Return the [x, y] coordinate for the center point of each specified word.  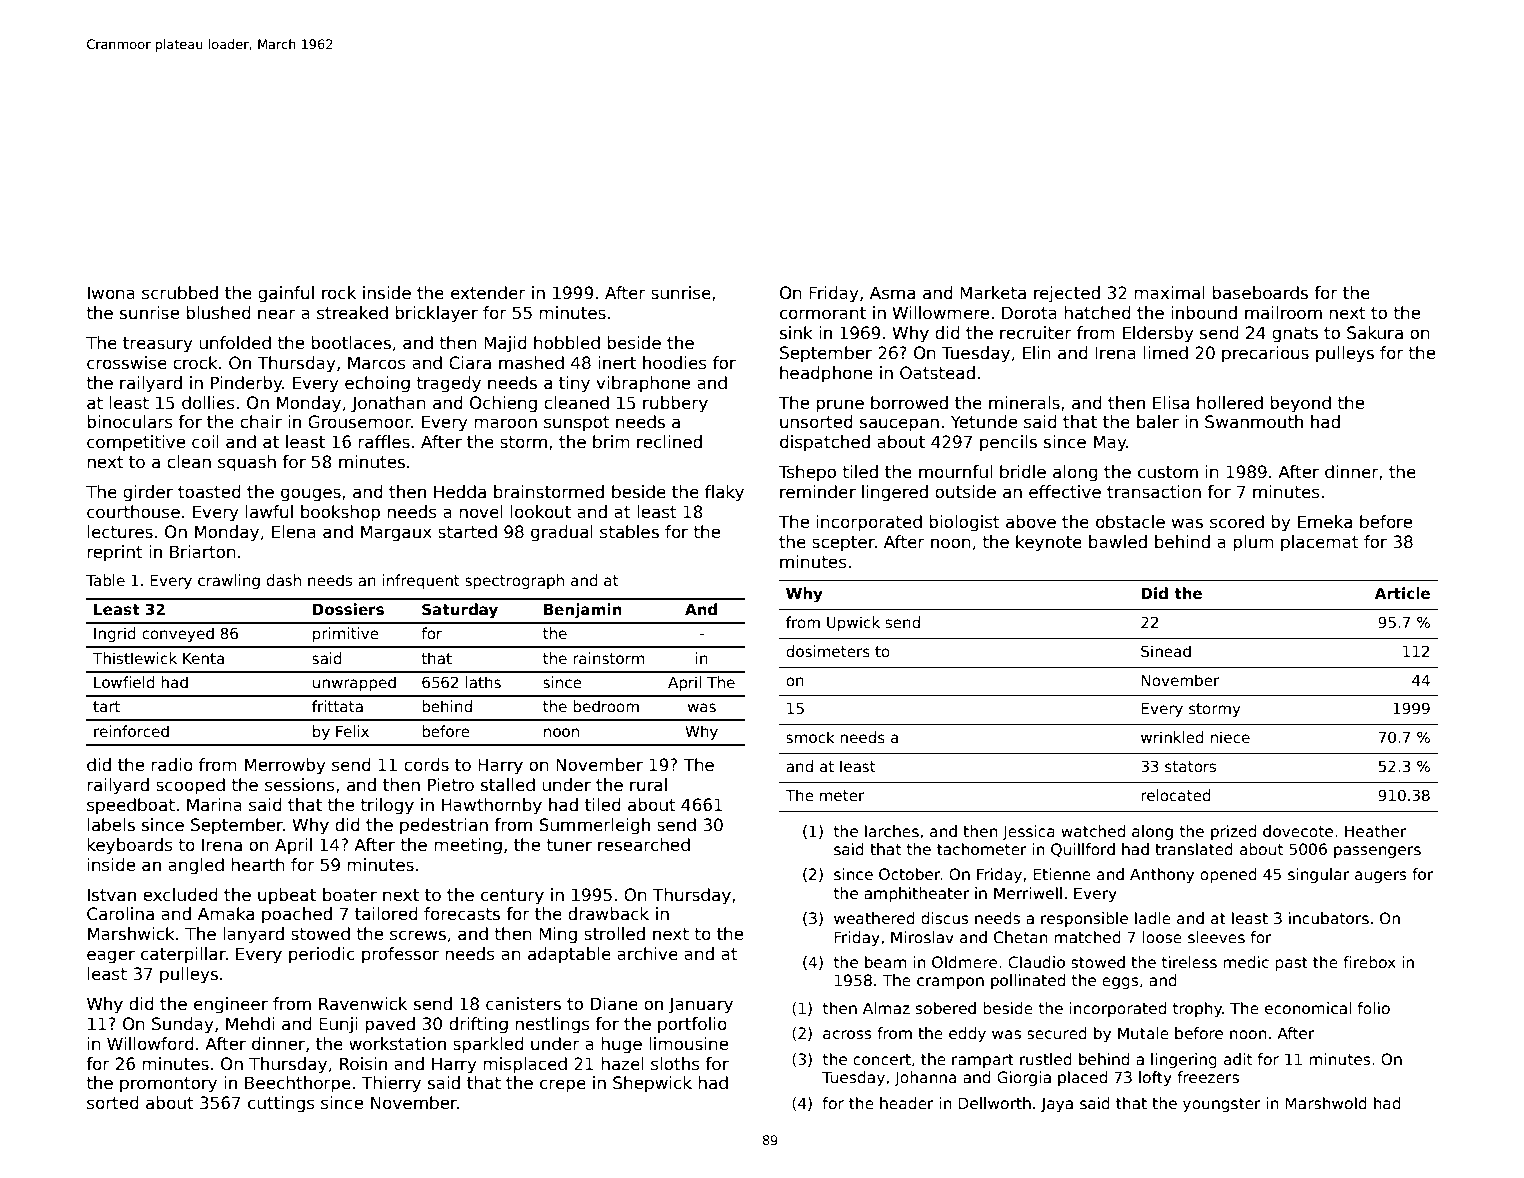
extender [488, 293]
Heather [1375, 831]
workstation [397, 1044]
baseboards [1260, 293]
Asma [892, 293]
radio [172, 765]
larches [892, 831]
